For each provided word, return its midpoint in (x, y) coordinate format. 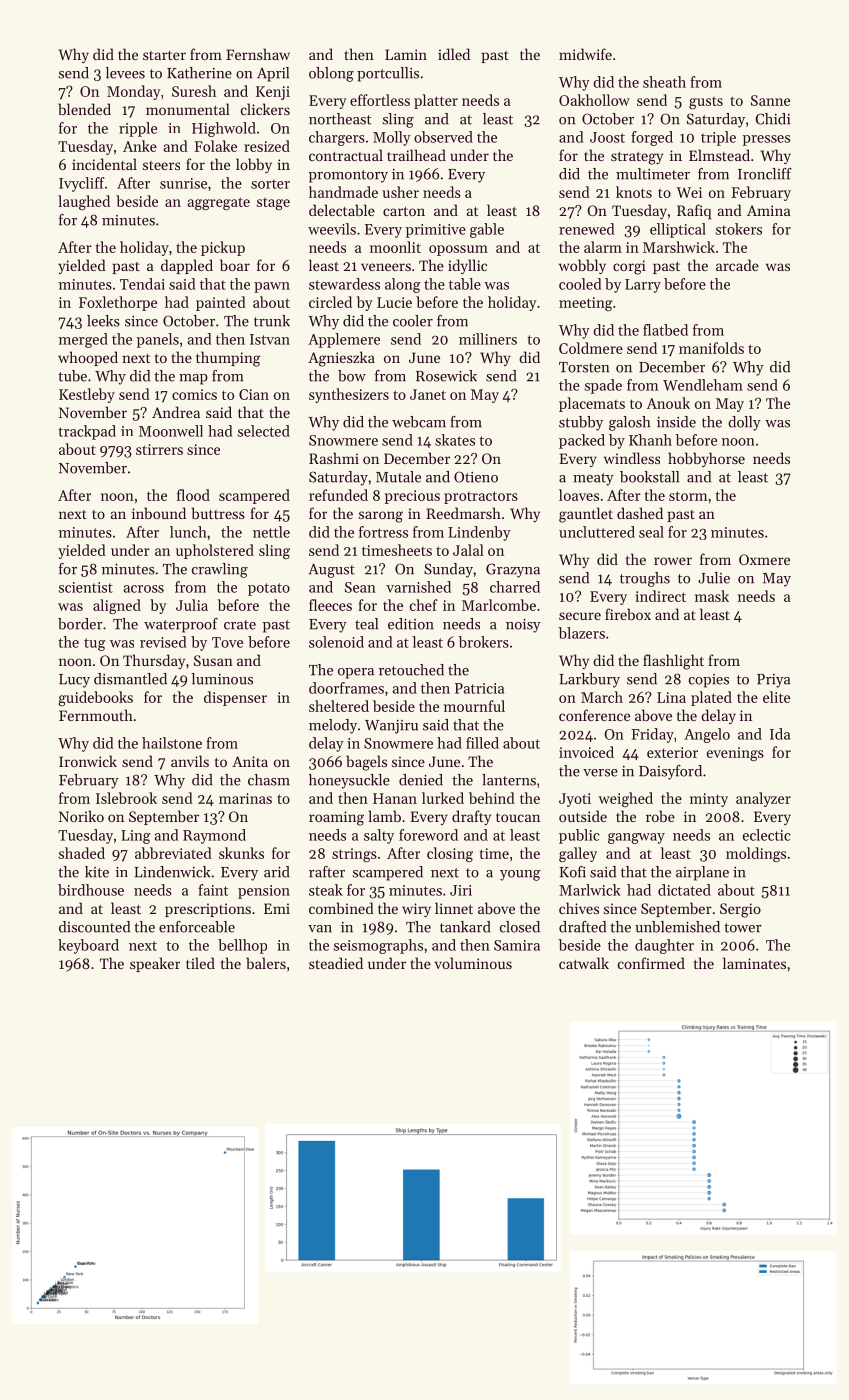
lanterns (509, 780)
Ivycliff (81, 184)
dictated (684, 890)
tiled (200, 963)
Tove (227, 642)
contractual (346, 155)
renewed (587, 229)
